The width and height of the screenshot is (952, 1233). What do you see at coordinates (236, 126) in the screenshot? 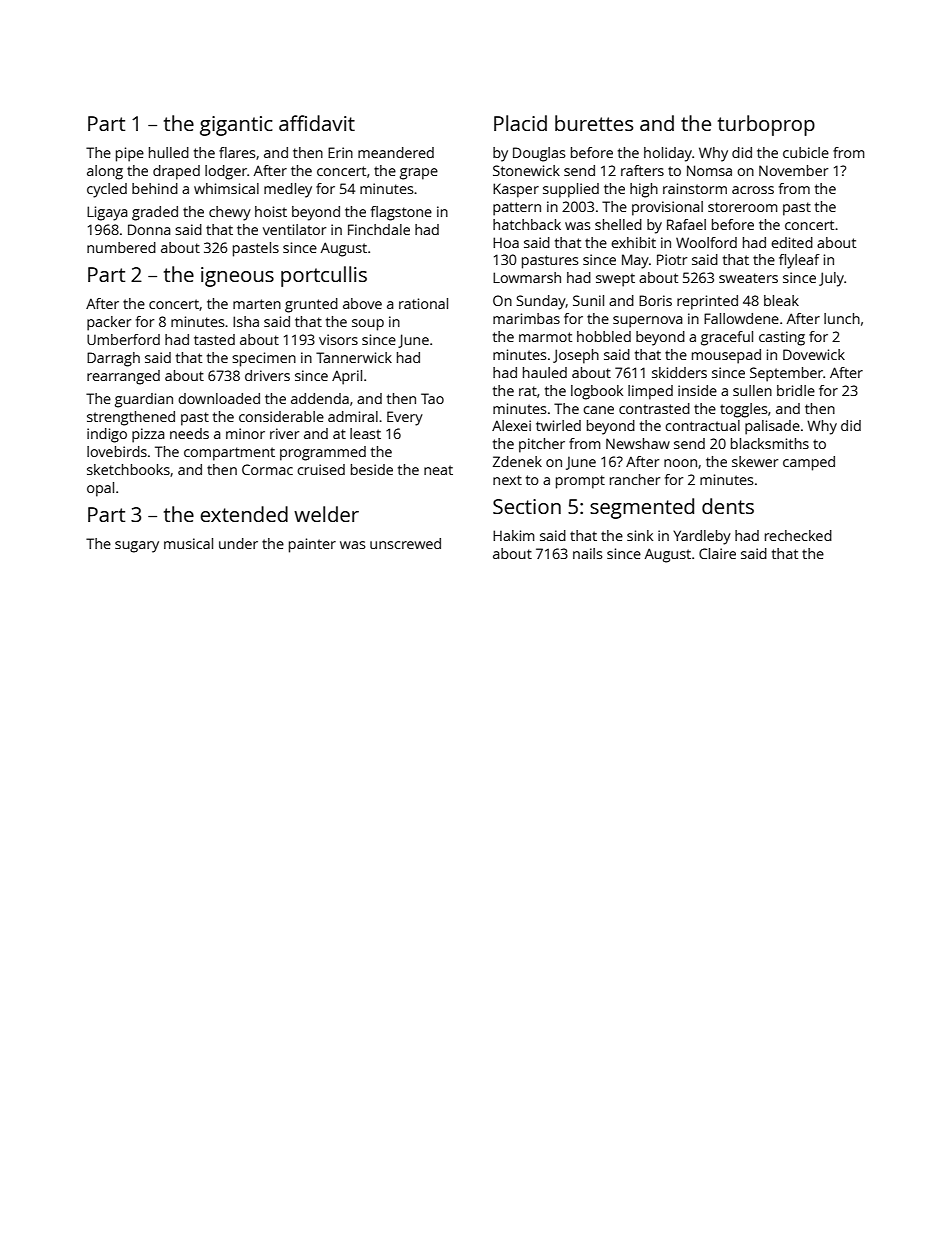
I see `gigantic` at bounding box center [236, 126].
